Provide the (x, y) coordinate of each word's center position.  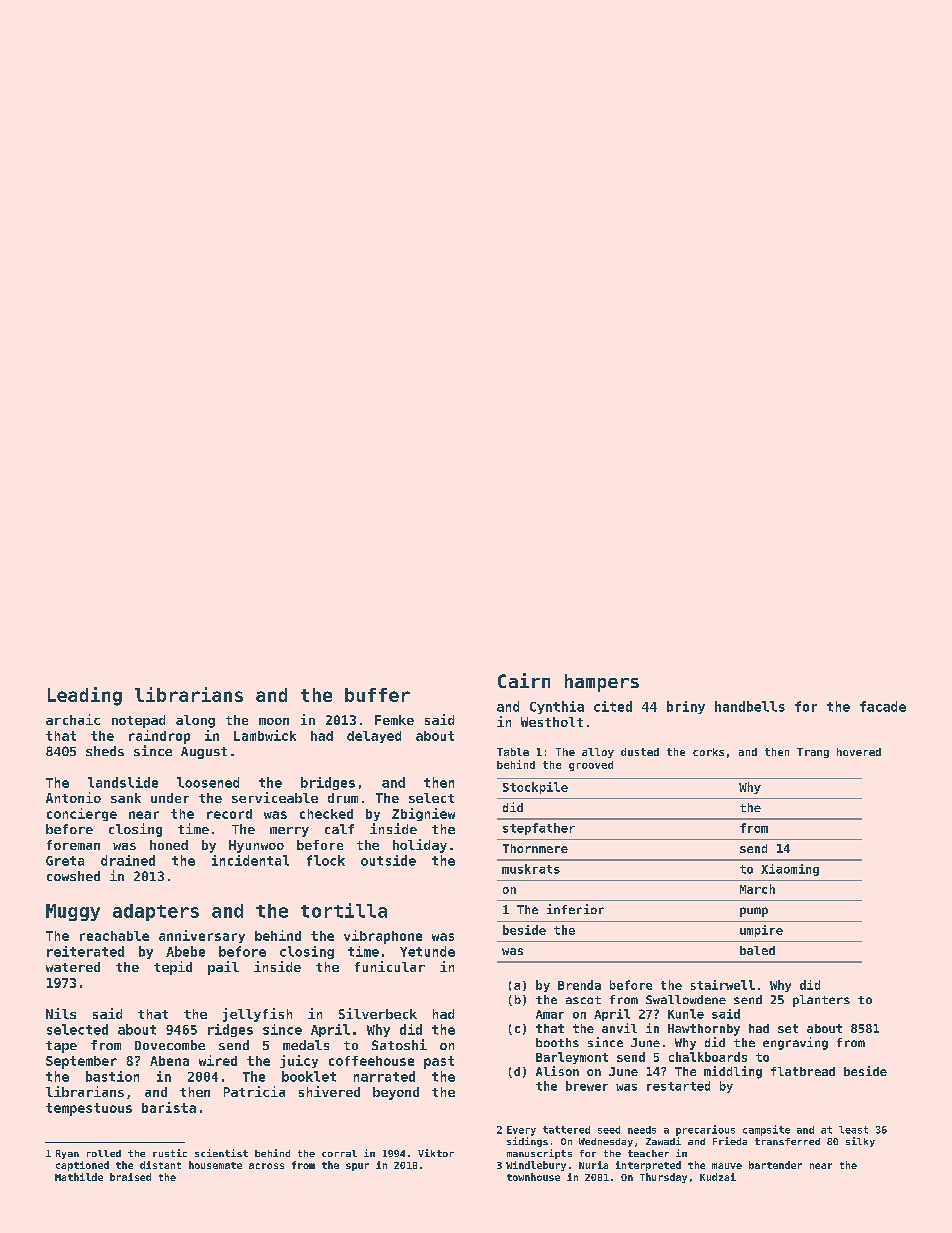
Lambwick (265, 735)
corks (708, 752)
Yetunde (427, 951)
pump (754, 912)
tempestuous (89, 1109)
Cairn (524, 680)
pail (223, 968)
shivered (329, 1091)
